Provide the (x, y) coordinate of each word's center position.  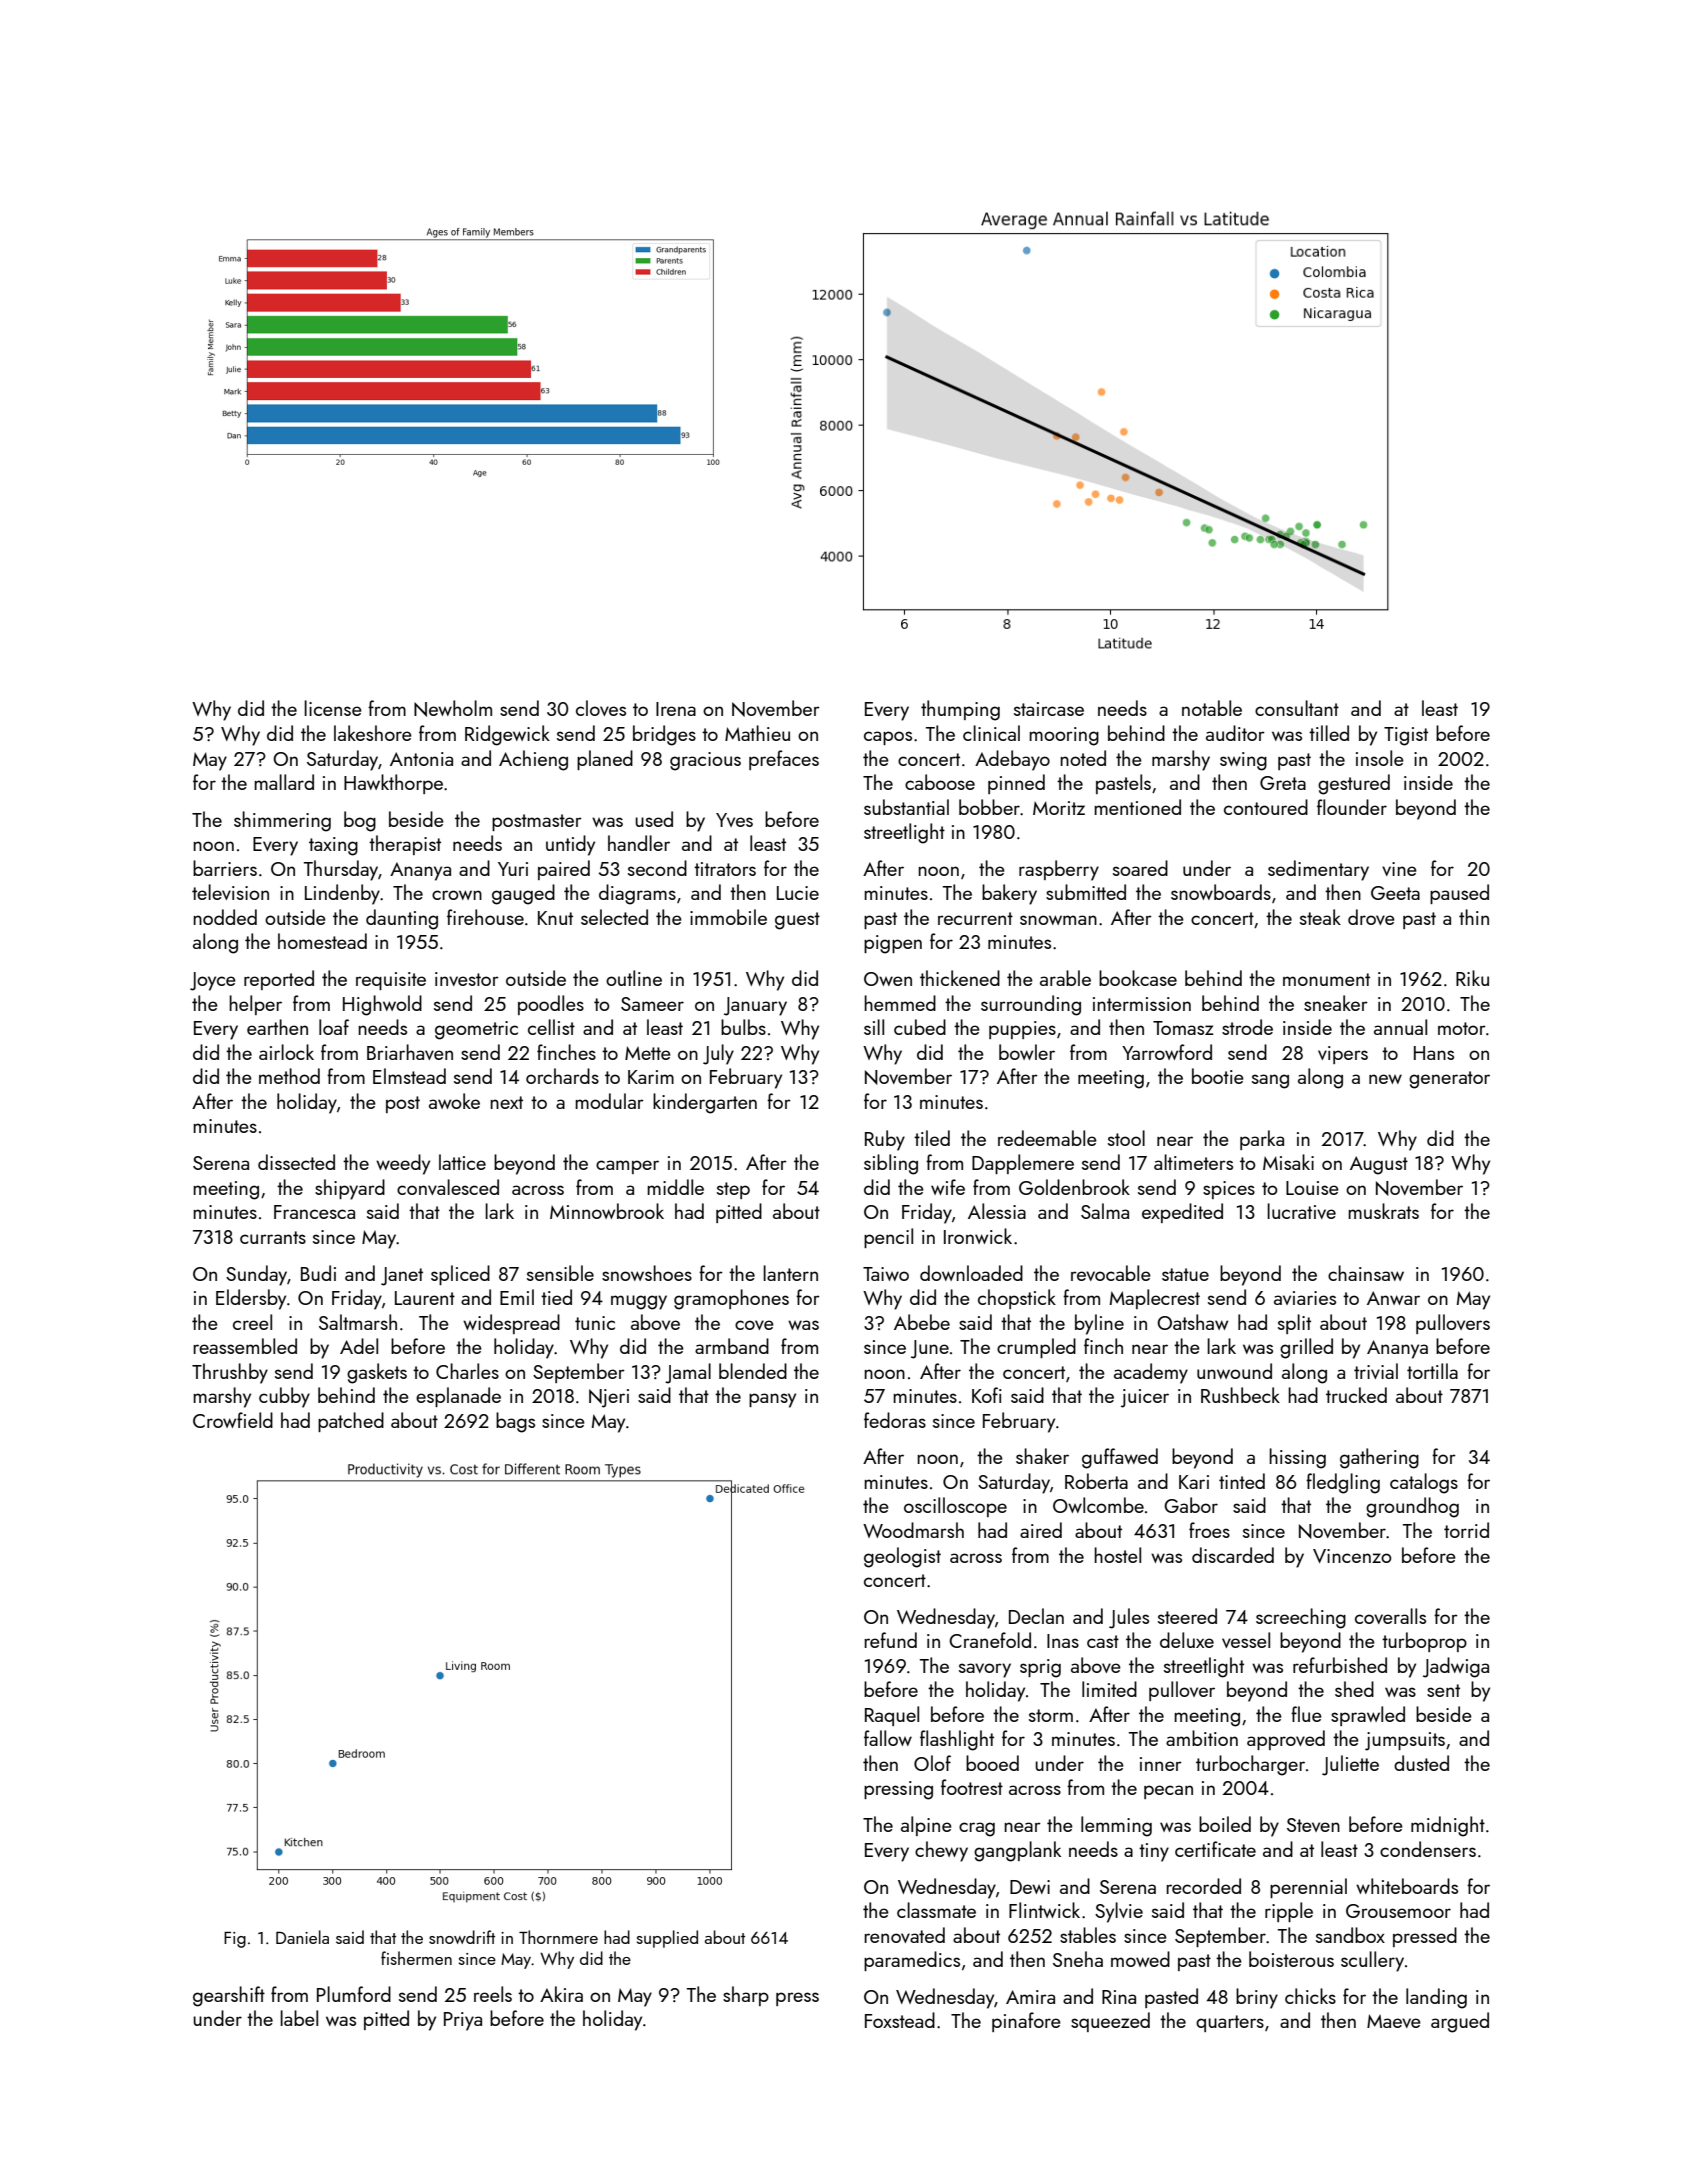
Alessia (997, 1211)
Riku (1472, 978)
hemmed (900, 1003)
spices (1229, 1190)
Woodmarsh (913, 1530)
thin (1474, 917)
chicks (1310, 1996)
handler (639, 843)
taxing (333, 846)
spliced (460, 1275)
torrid (1466, 1530)
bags (515, 1422)
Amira (1030, 1997)
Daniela (302, 1937)
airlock (286, 1052)
